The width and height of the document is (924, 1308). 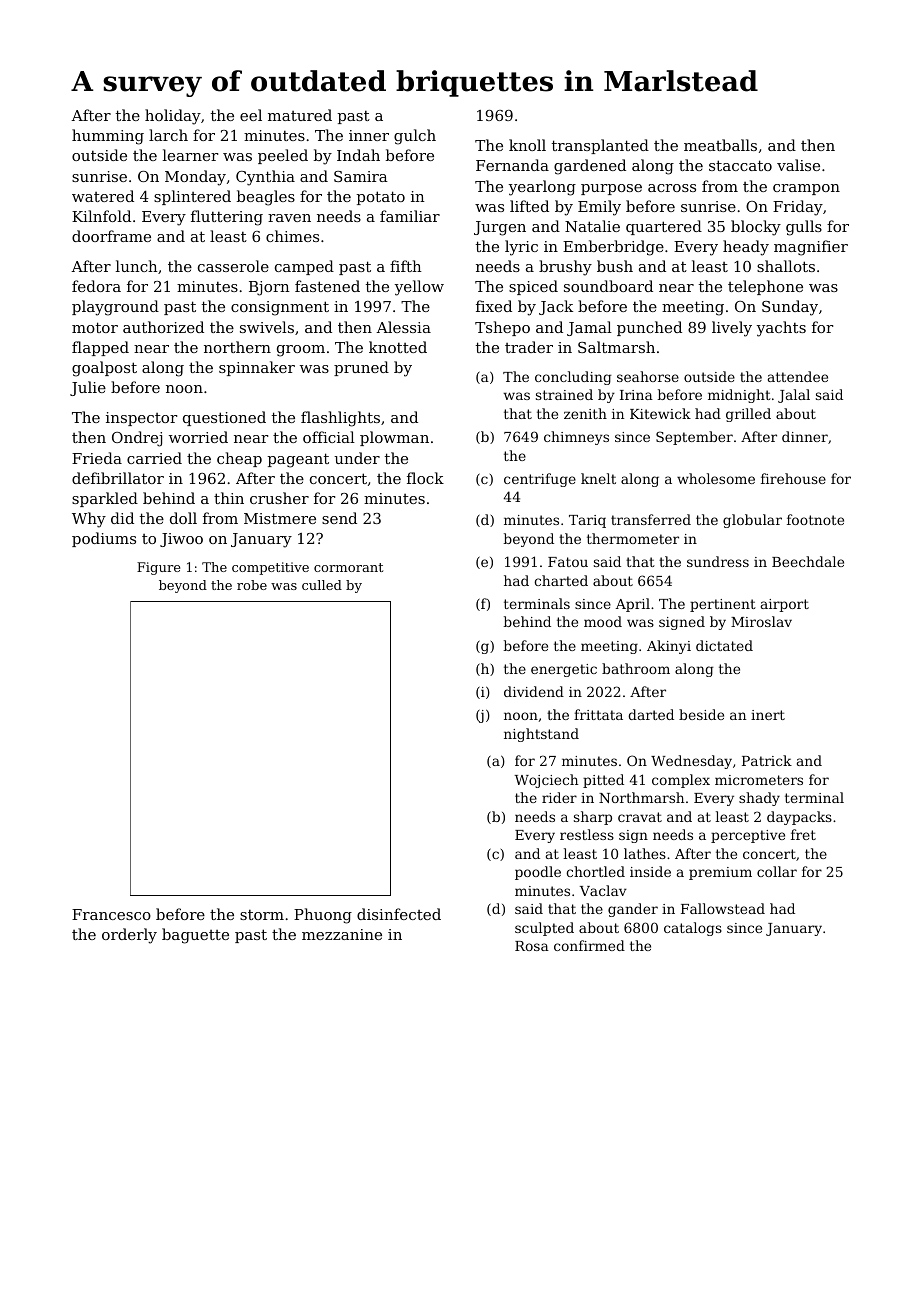 What do you see at coordinates (342, 934) in the document?
I see `mezzanine` at bounding box center [342, 934].
